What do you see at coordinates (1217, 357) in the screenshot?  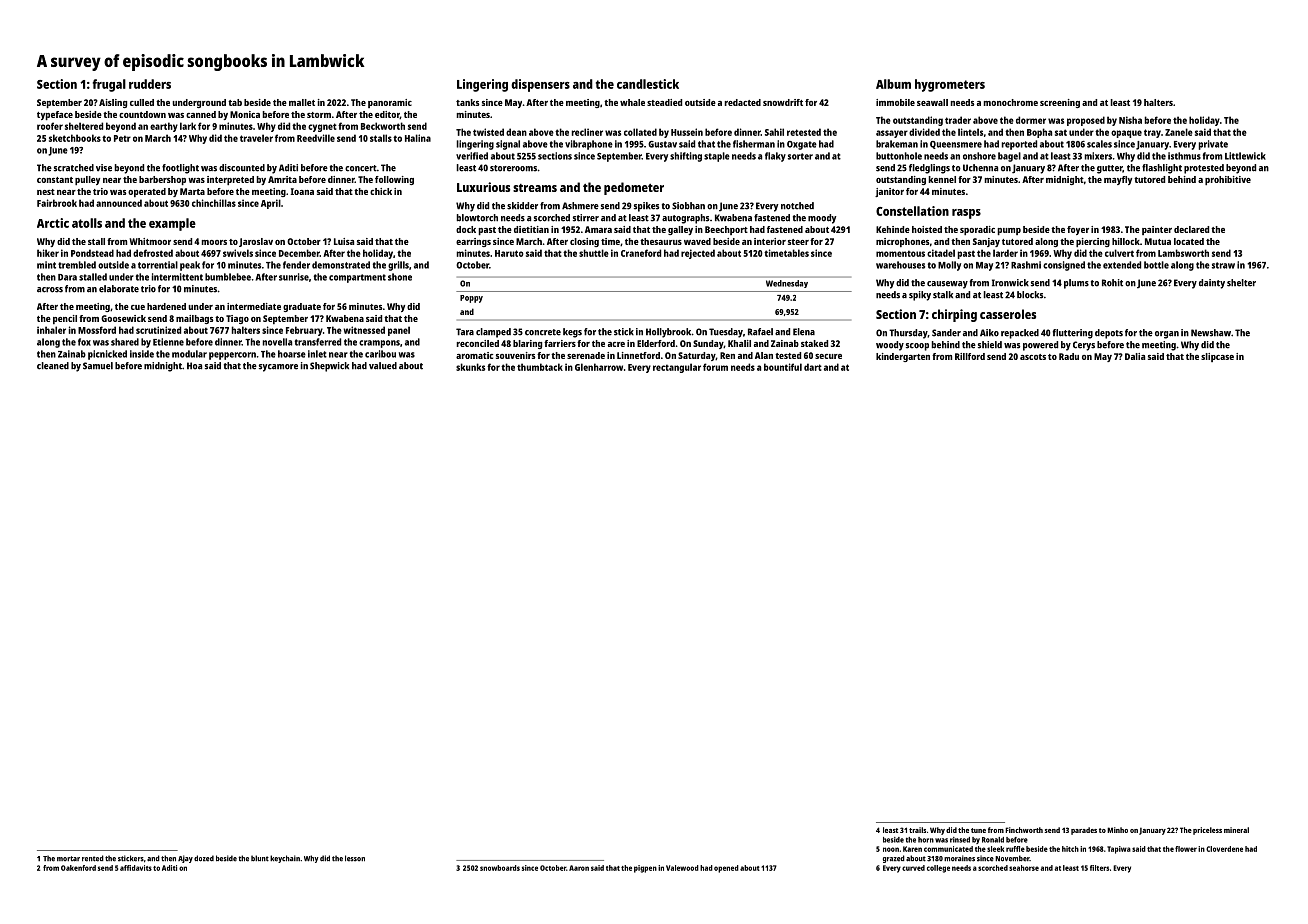 I see `slipcase` at bounding box center [1217, 357].
